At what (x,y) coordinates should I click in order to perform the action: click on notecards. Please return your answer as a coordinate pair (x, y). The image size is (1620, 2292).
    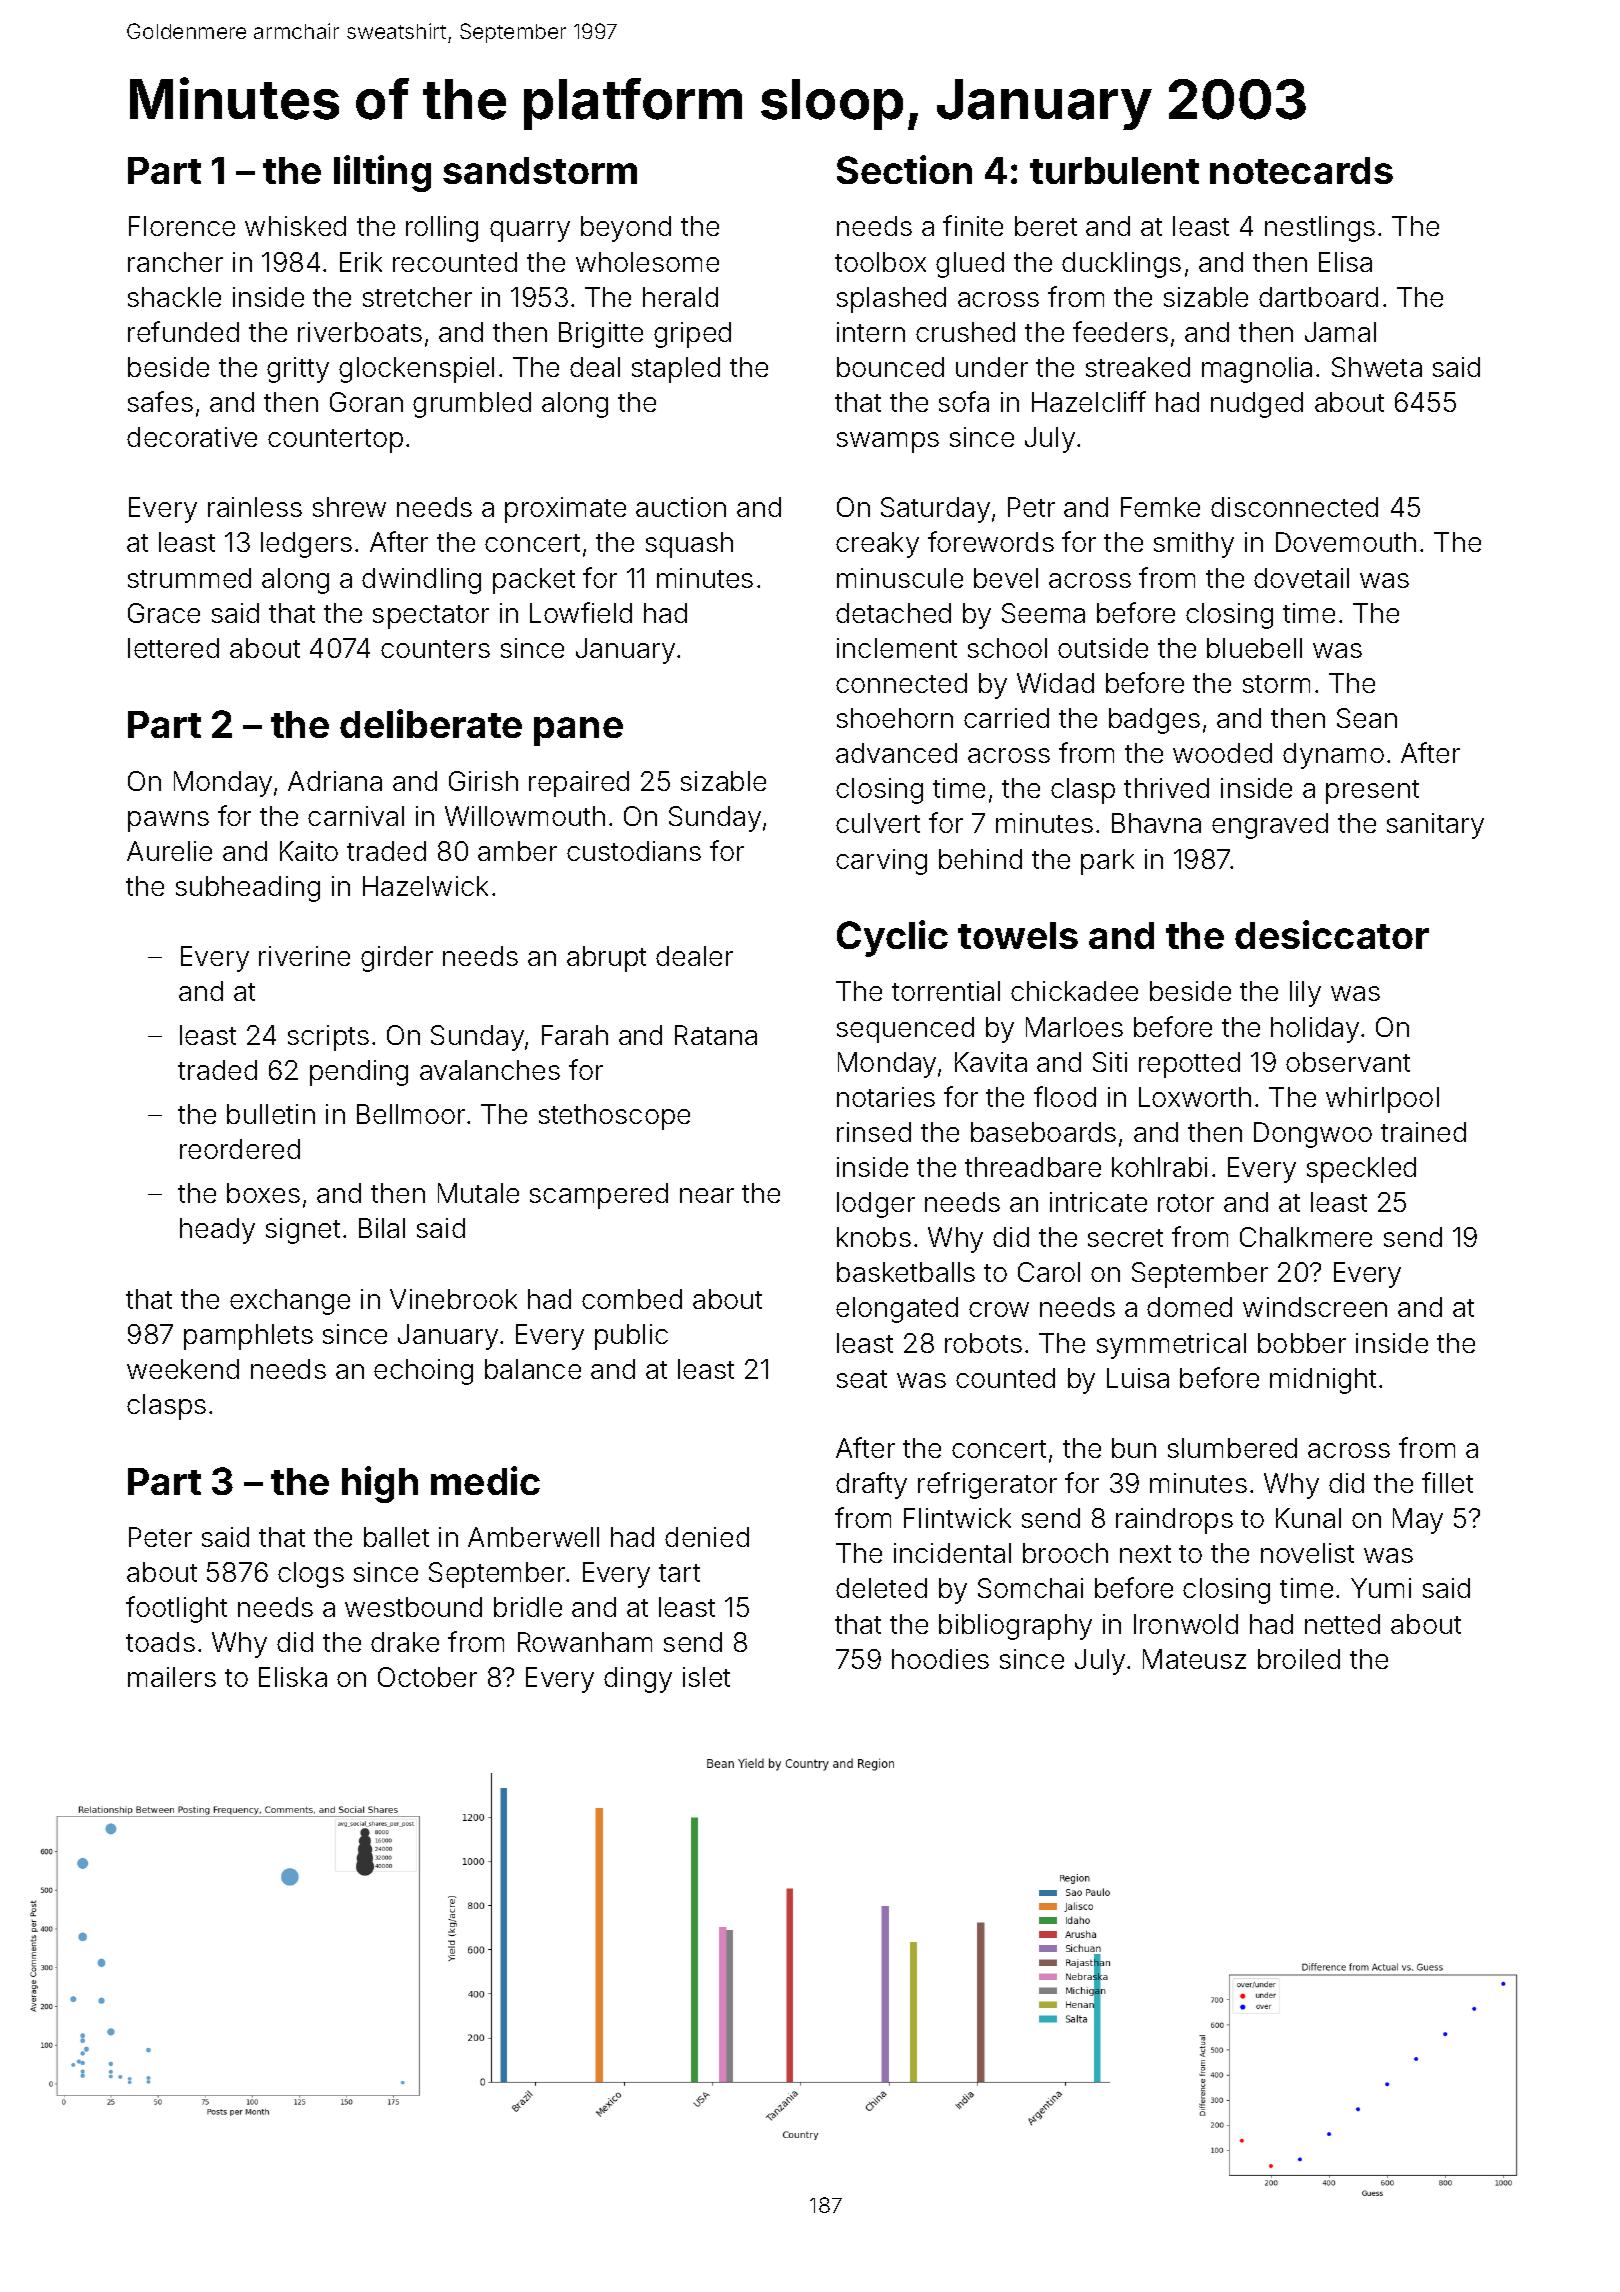
    Looking at the image, I should click on (1301, 170).
